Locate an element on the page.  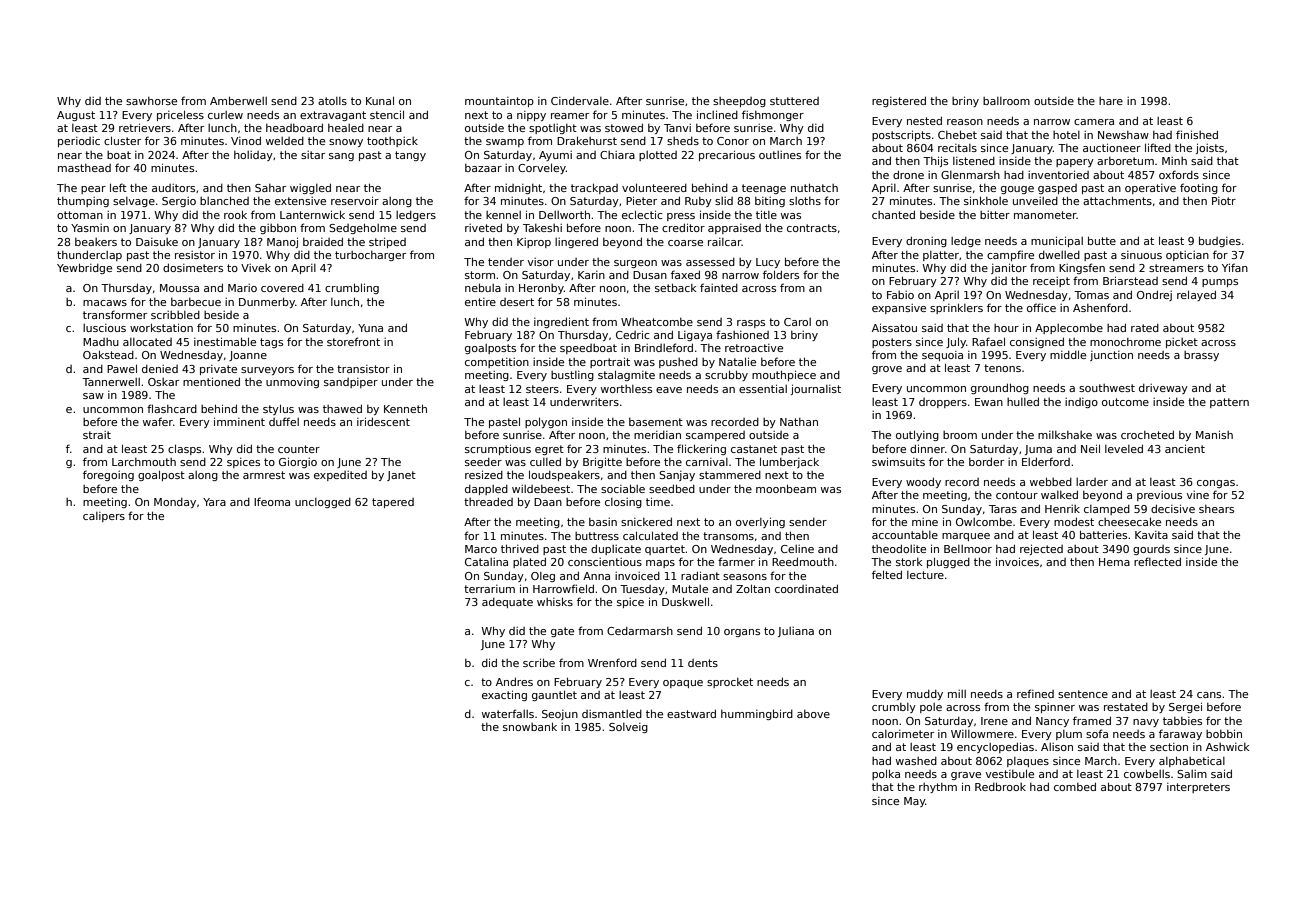
Cedric is located at coordinates (633, 334).
